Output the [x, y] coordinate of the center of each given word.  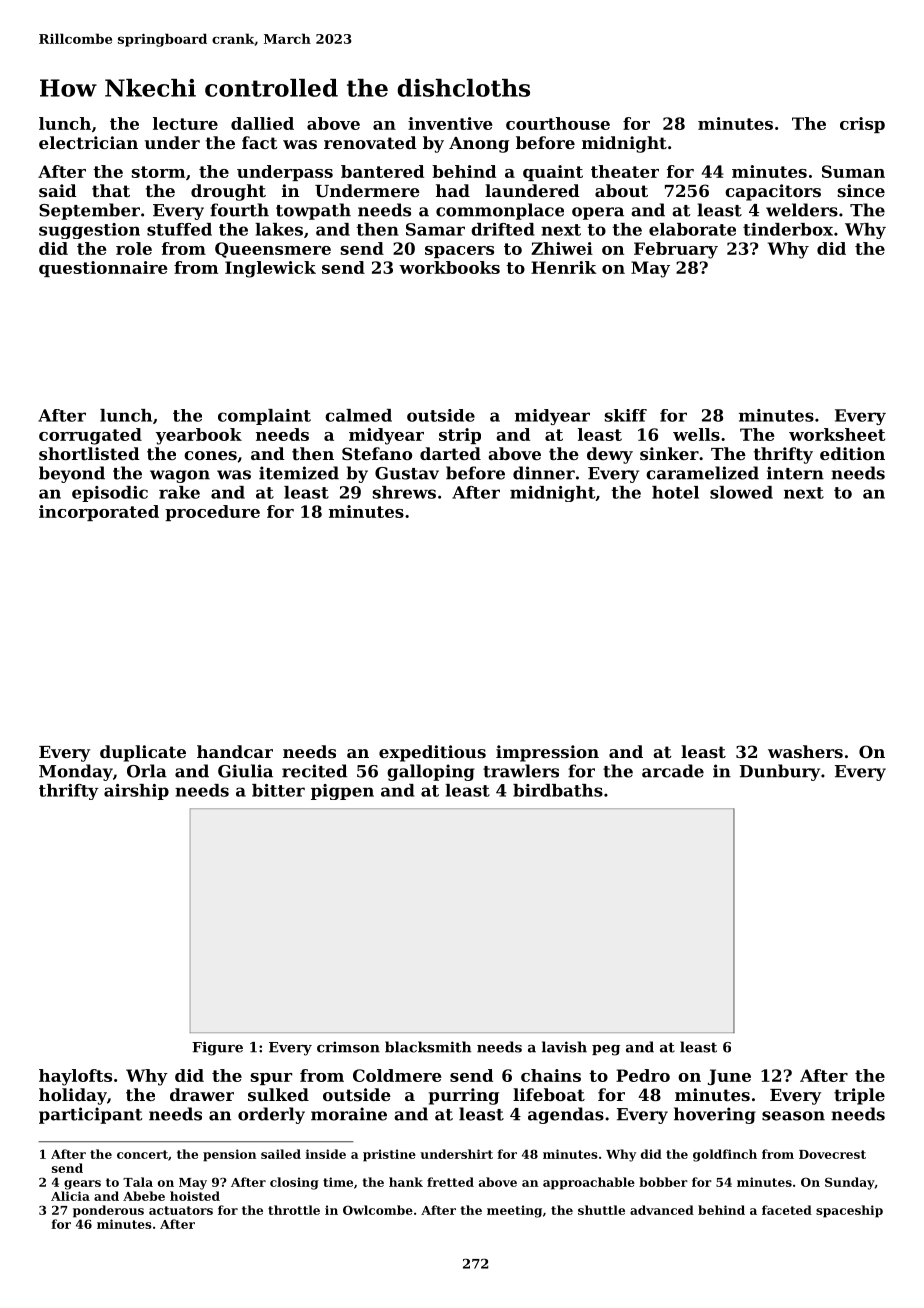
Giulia [245, 771]
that [111, 190]
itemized [299, 473]
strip [460, 436]
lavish [564, 1047]
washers [805, 751]
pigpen [342, 792]
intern [795, 473]
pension [229, 1155]
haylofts [75, 1077]
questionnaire [103, 269]
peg [606, 1050]
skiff [626, 415]
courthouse [558, 123]
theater [625, 171]
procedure [212, 513]
